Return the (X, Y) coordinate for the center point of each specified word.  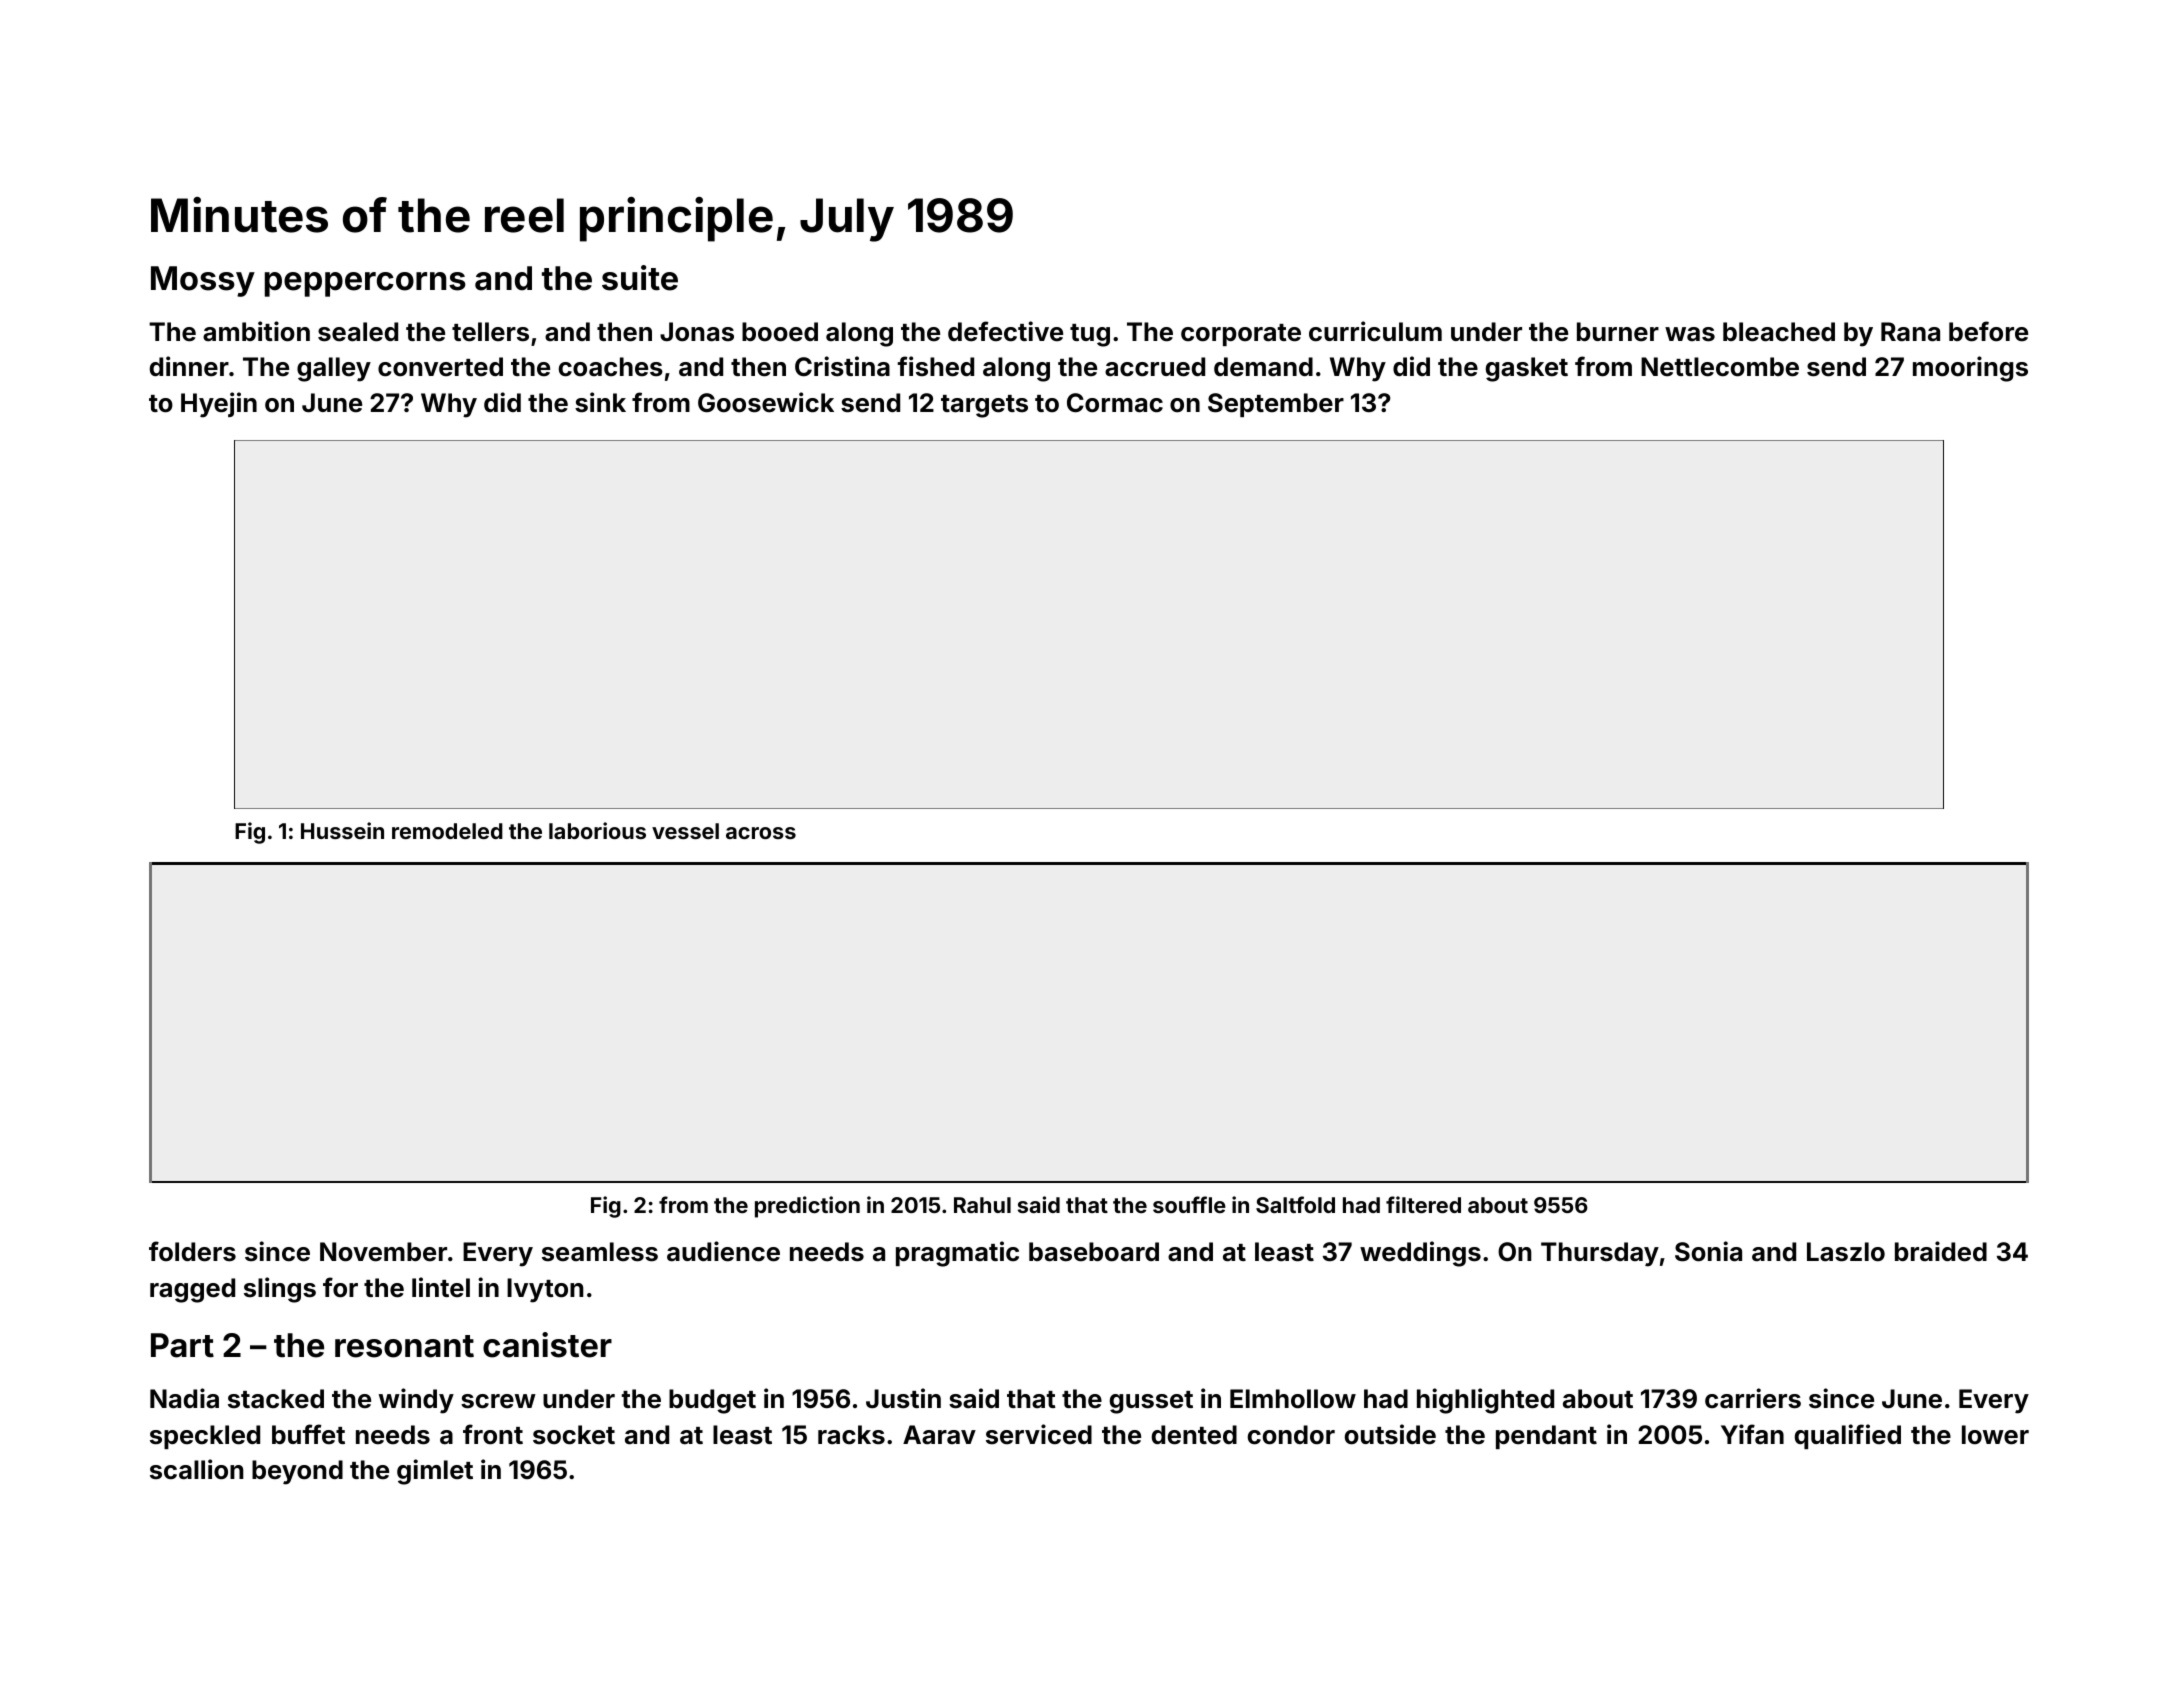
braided (1941, 1251)
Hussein (342, 830)
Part (182, 1345)
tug (1090, 335)
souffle (1189, 1204)
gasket (1527, 369)
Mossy (203, 281)
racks (851, 1435)
